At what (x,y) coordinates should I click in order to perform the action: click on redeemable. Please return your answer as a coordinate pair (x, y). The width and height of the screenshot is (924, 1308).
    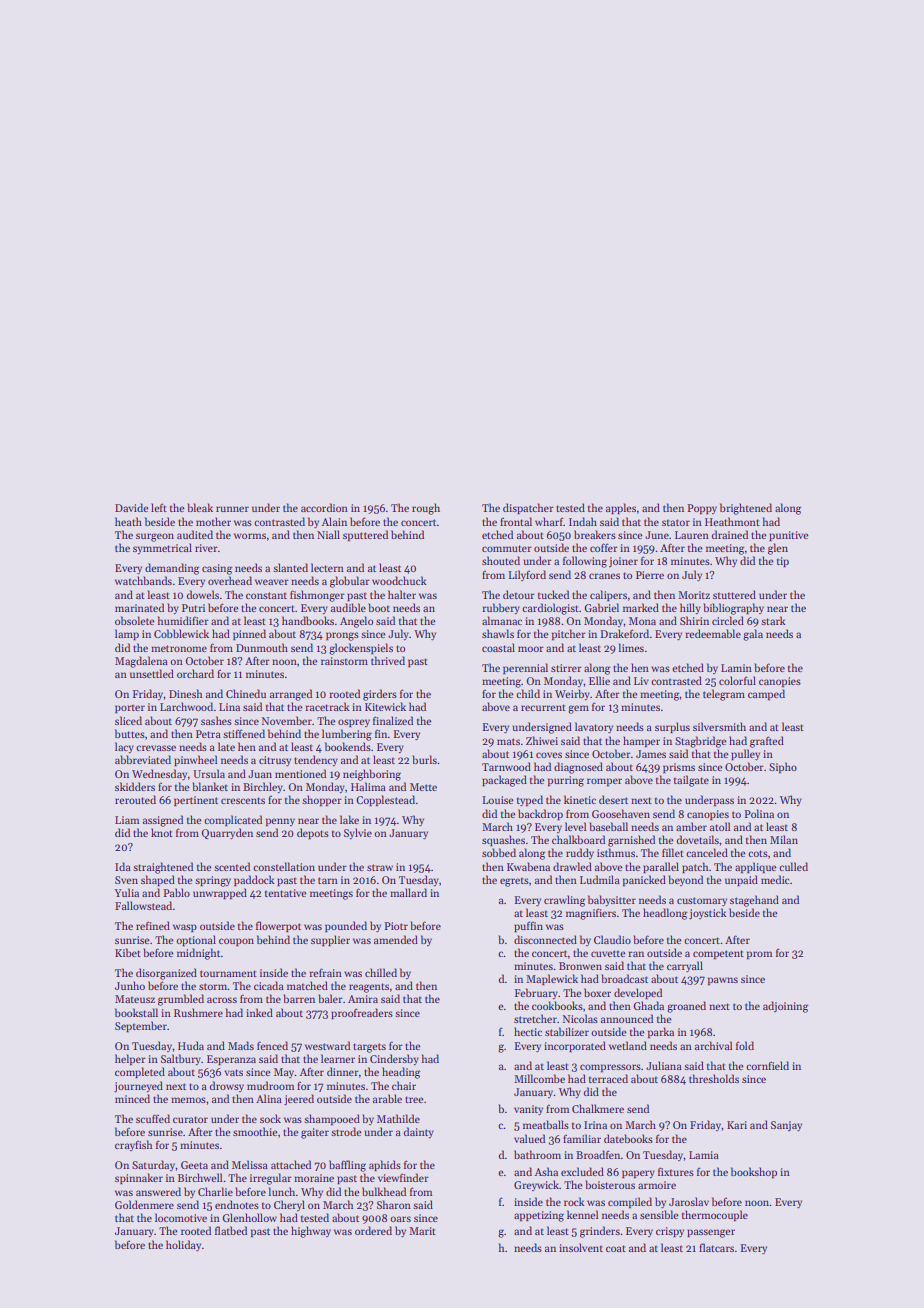
    Looking at the image, I should click on (713, 633).
